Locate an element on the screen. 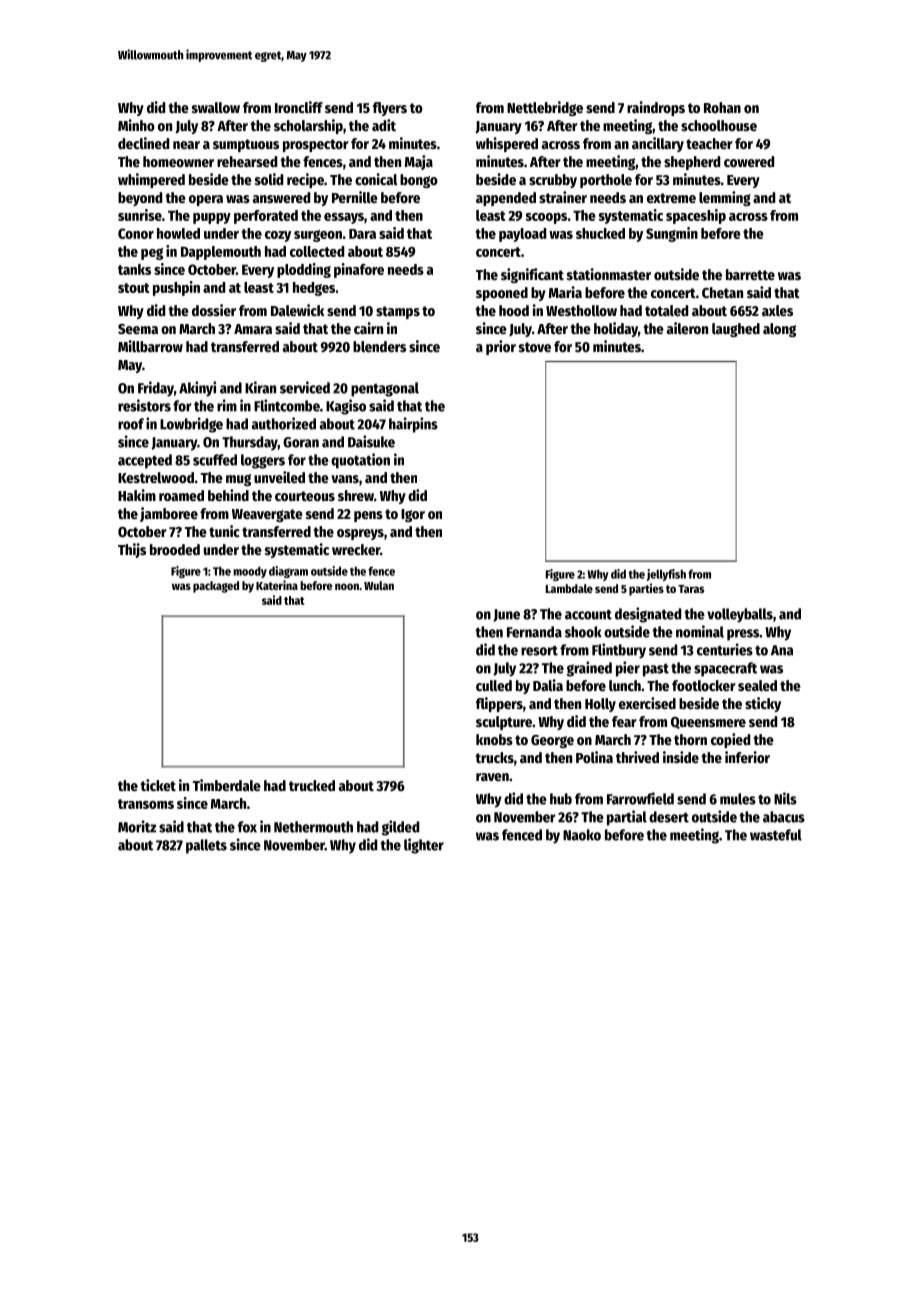 This screenshot has width=924, height=1314. jellyfish is located at coordinates (666, 575).
